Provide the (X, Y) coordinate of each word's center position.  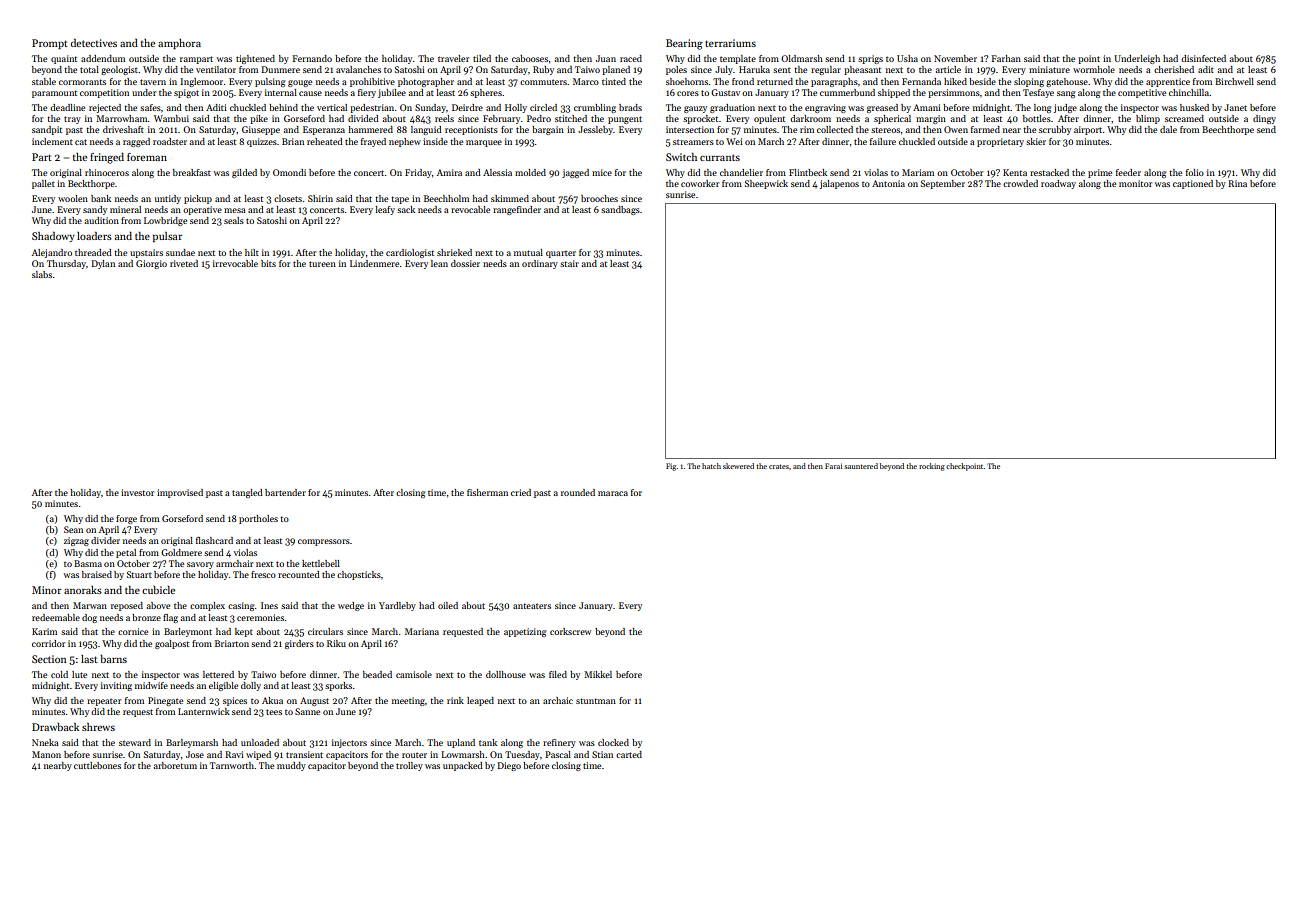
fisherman (487, 492)
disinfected (1203, 58)
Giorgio (151, 264)
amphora (179, 44)
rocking (932, 467)
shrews (98, 727)
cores (688, 93)
